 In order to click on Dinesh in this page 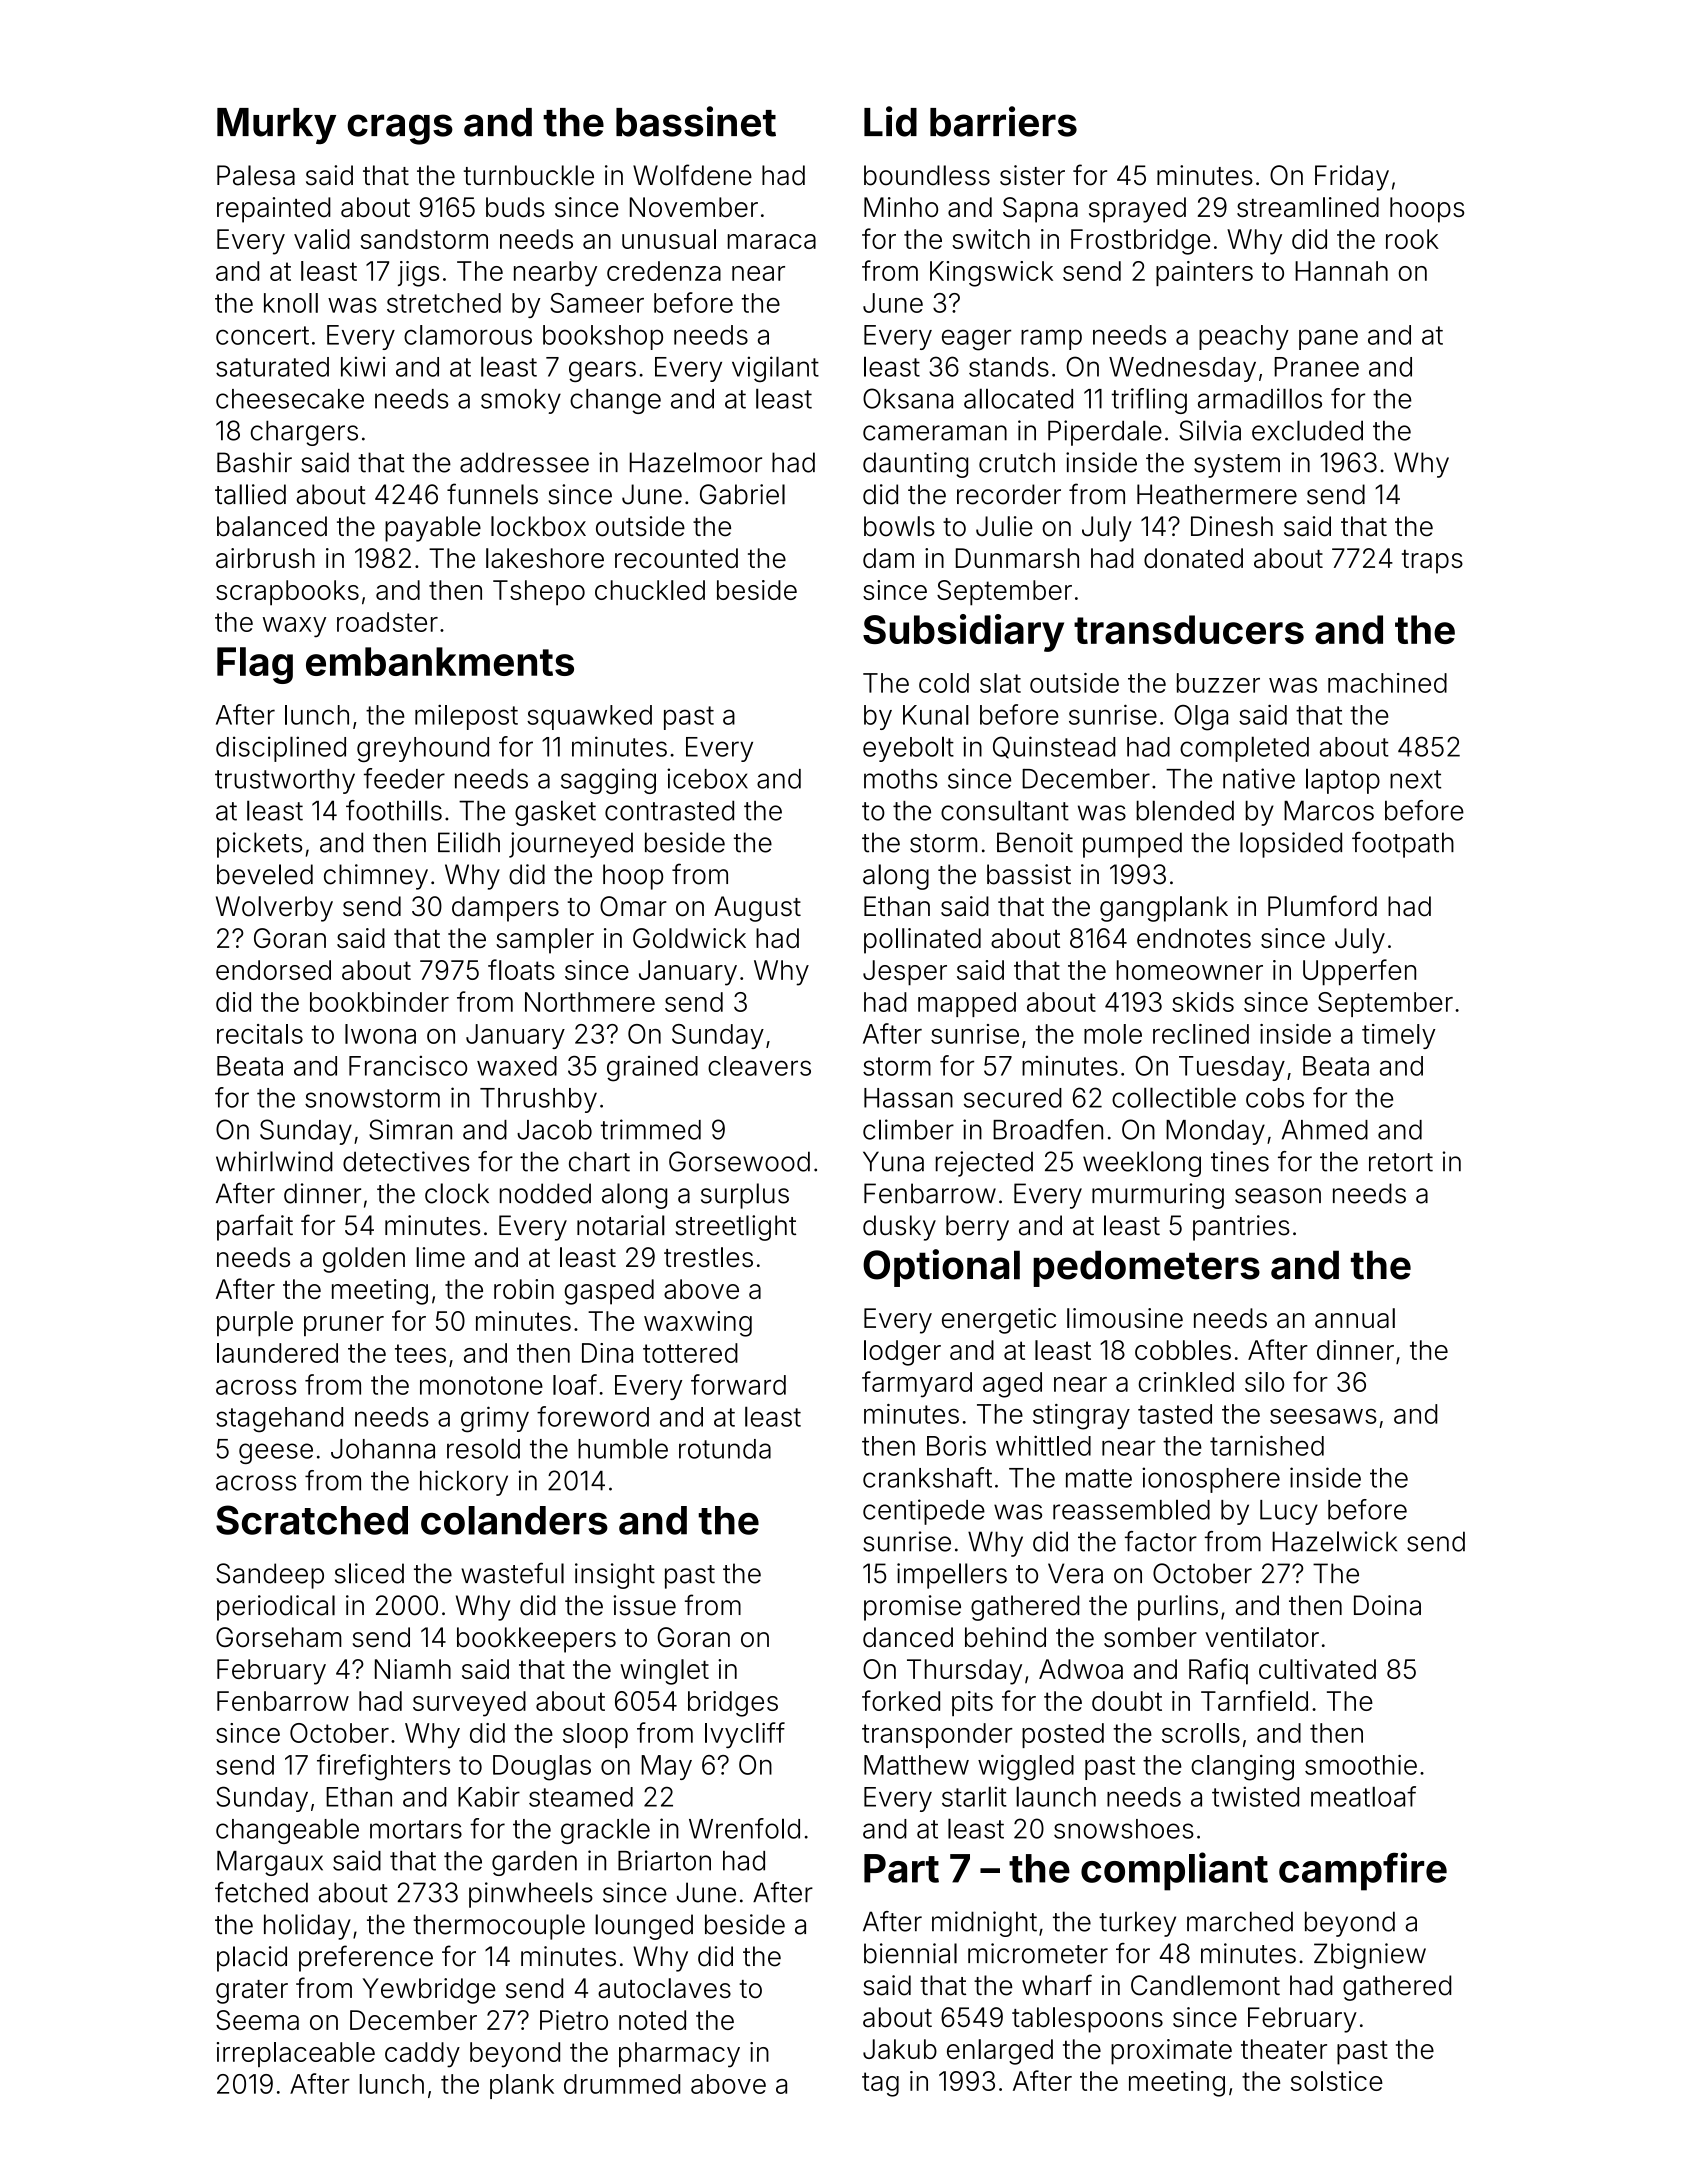, I will do `click(1232, 526)`.
